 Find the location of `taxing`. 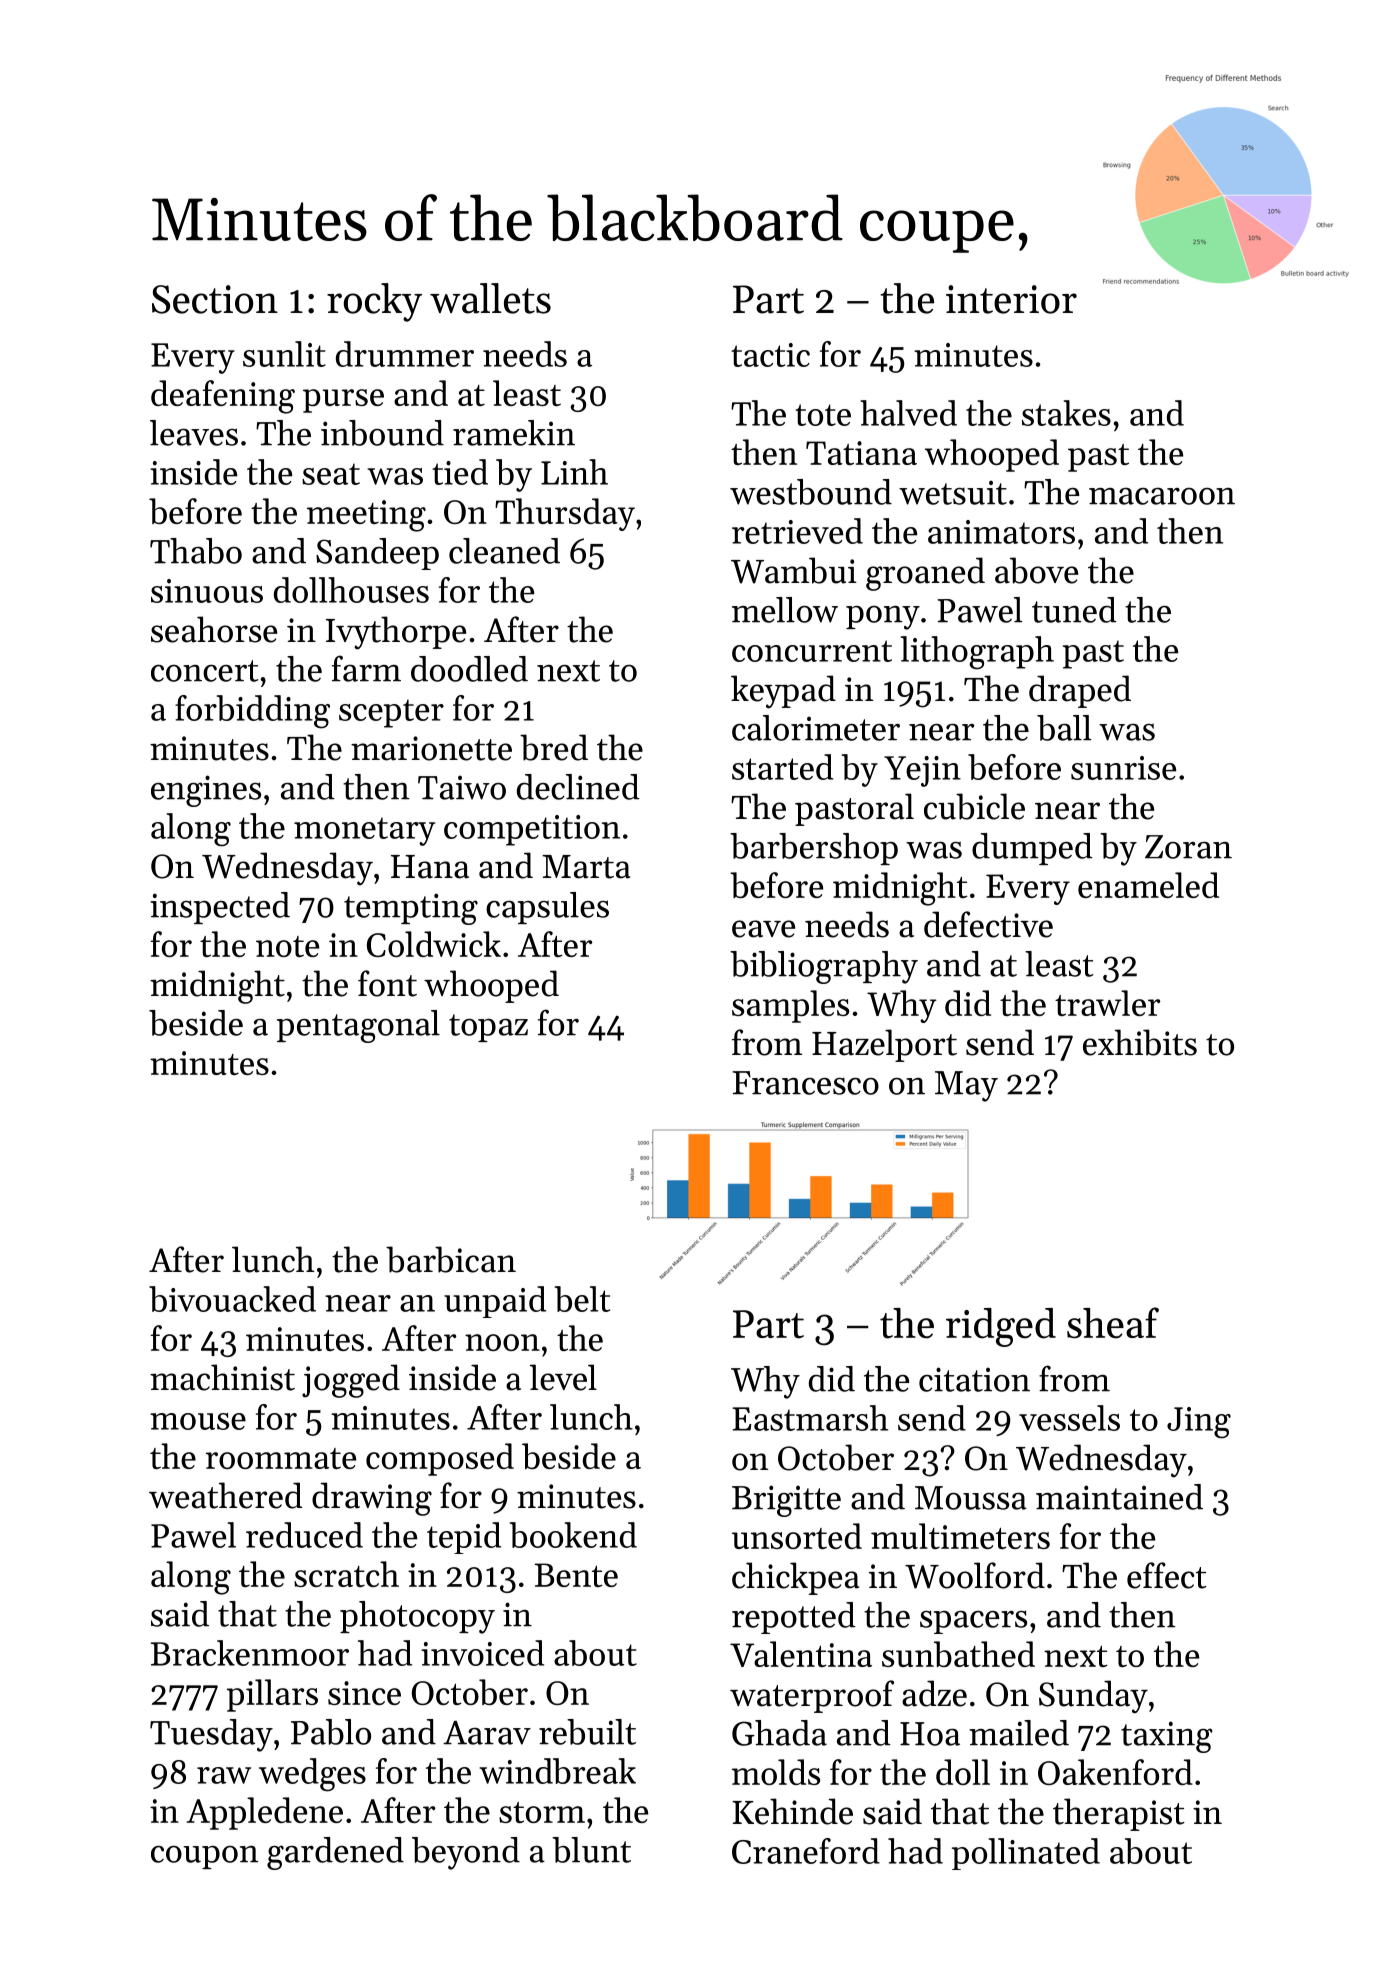

taxing is located at coordinates (1167, 1737).
